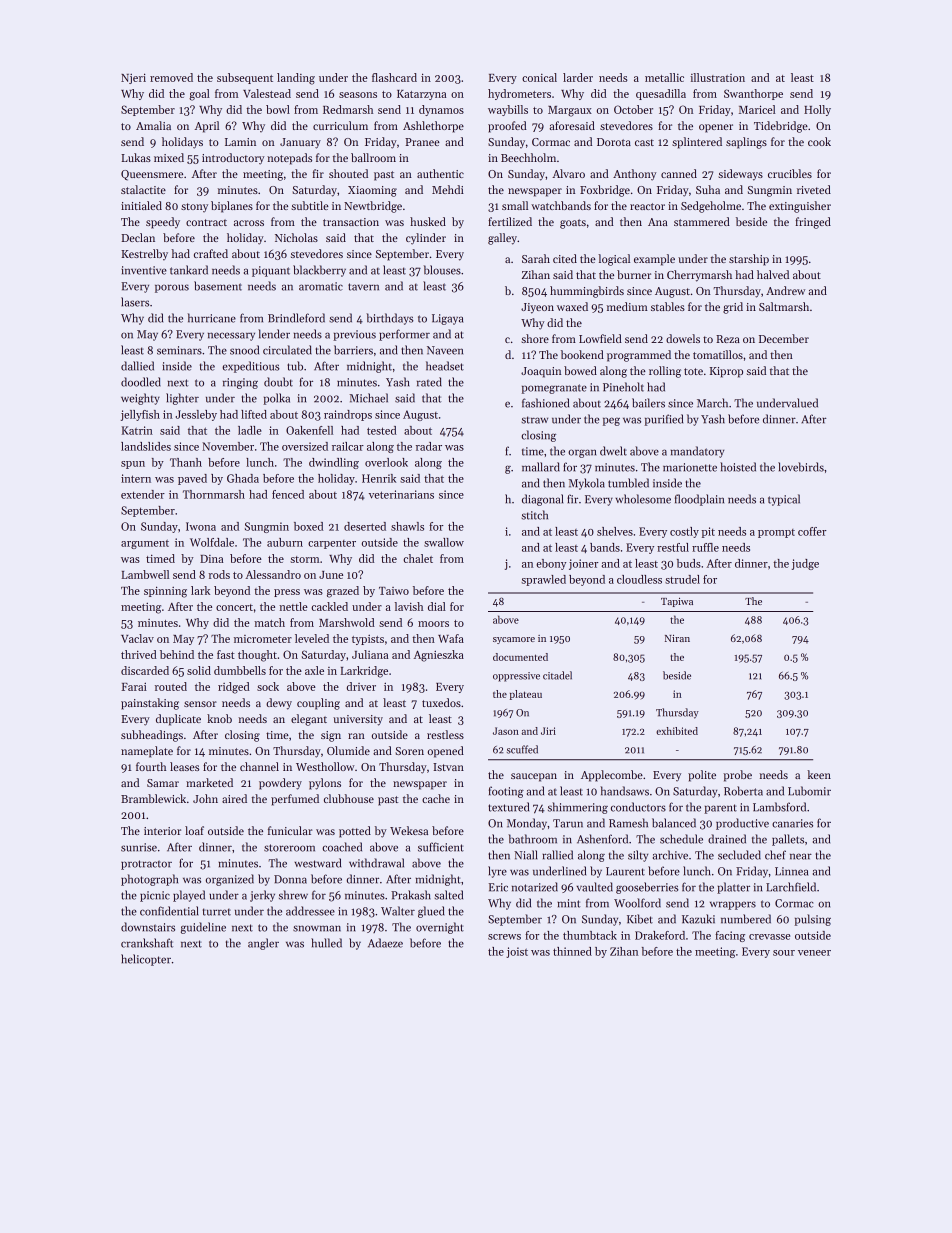  Describe the element at coordinates (394, 77) in the screenshot. I see `flashcard` at that location.
